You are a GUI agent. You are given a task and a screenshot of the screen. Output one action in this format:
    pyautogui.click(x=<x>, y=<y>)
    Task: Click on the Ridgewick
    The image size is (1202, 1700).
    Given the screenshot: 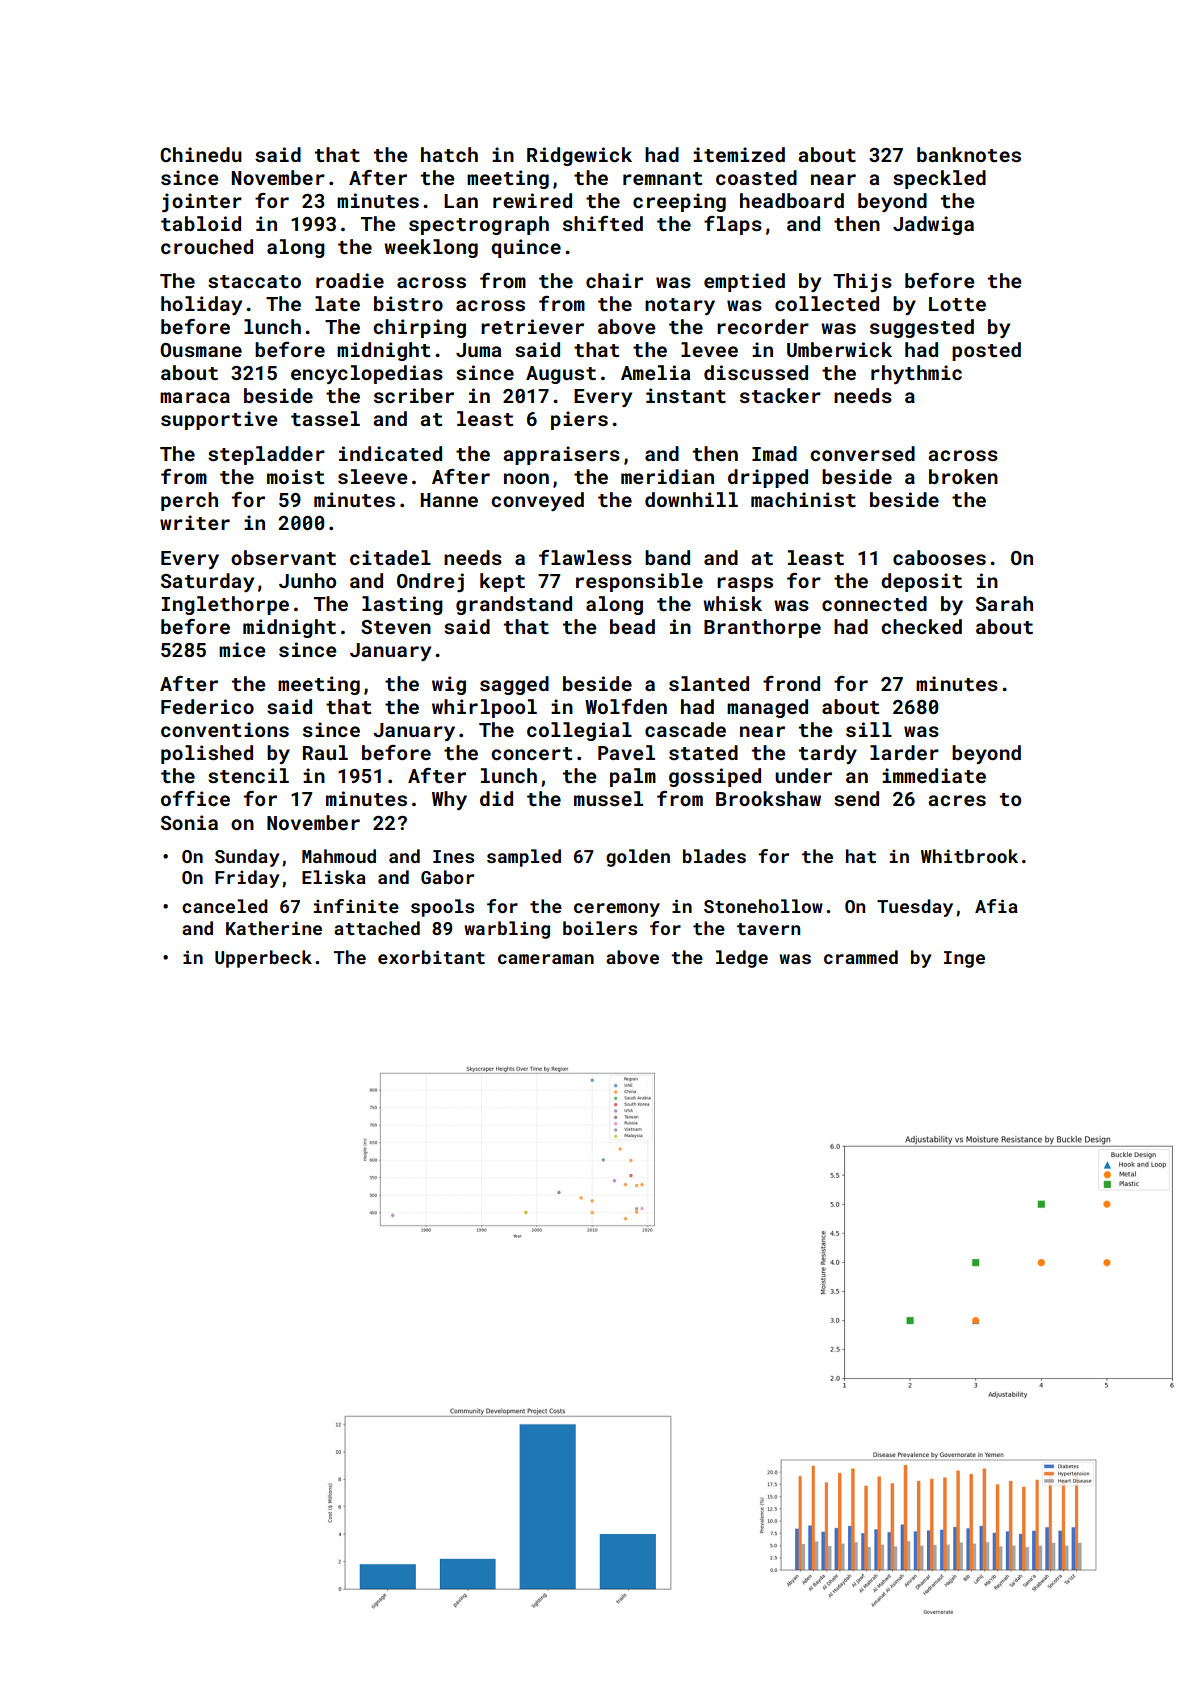 What is the action you would take?
    pyautogui.click(x=579, y=156)
